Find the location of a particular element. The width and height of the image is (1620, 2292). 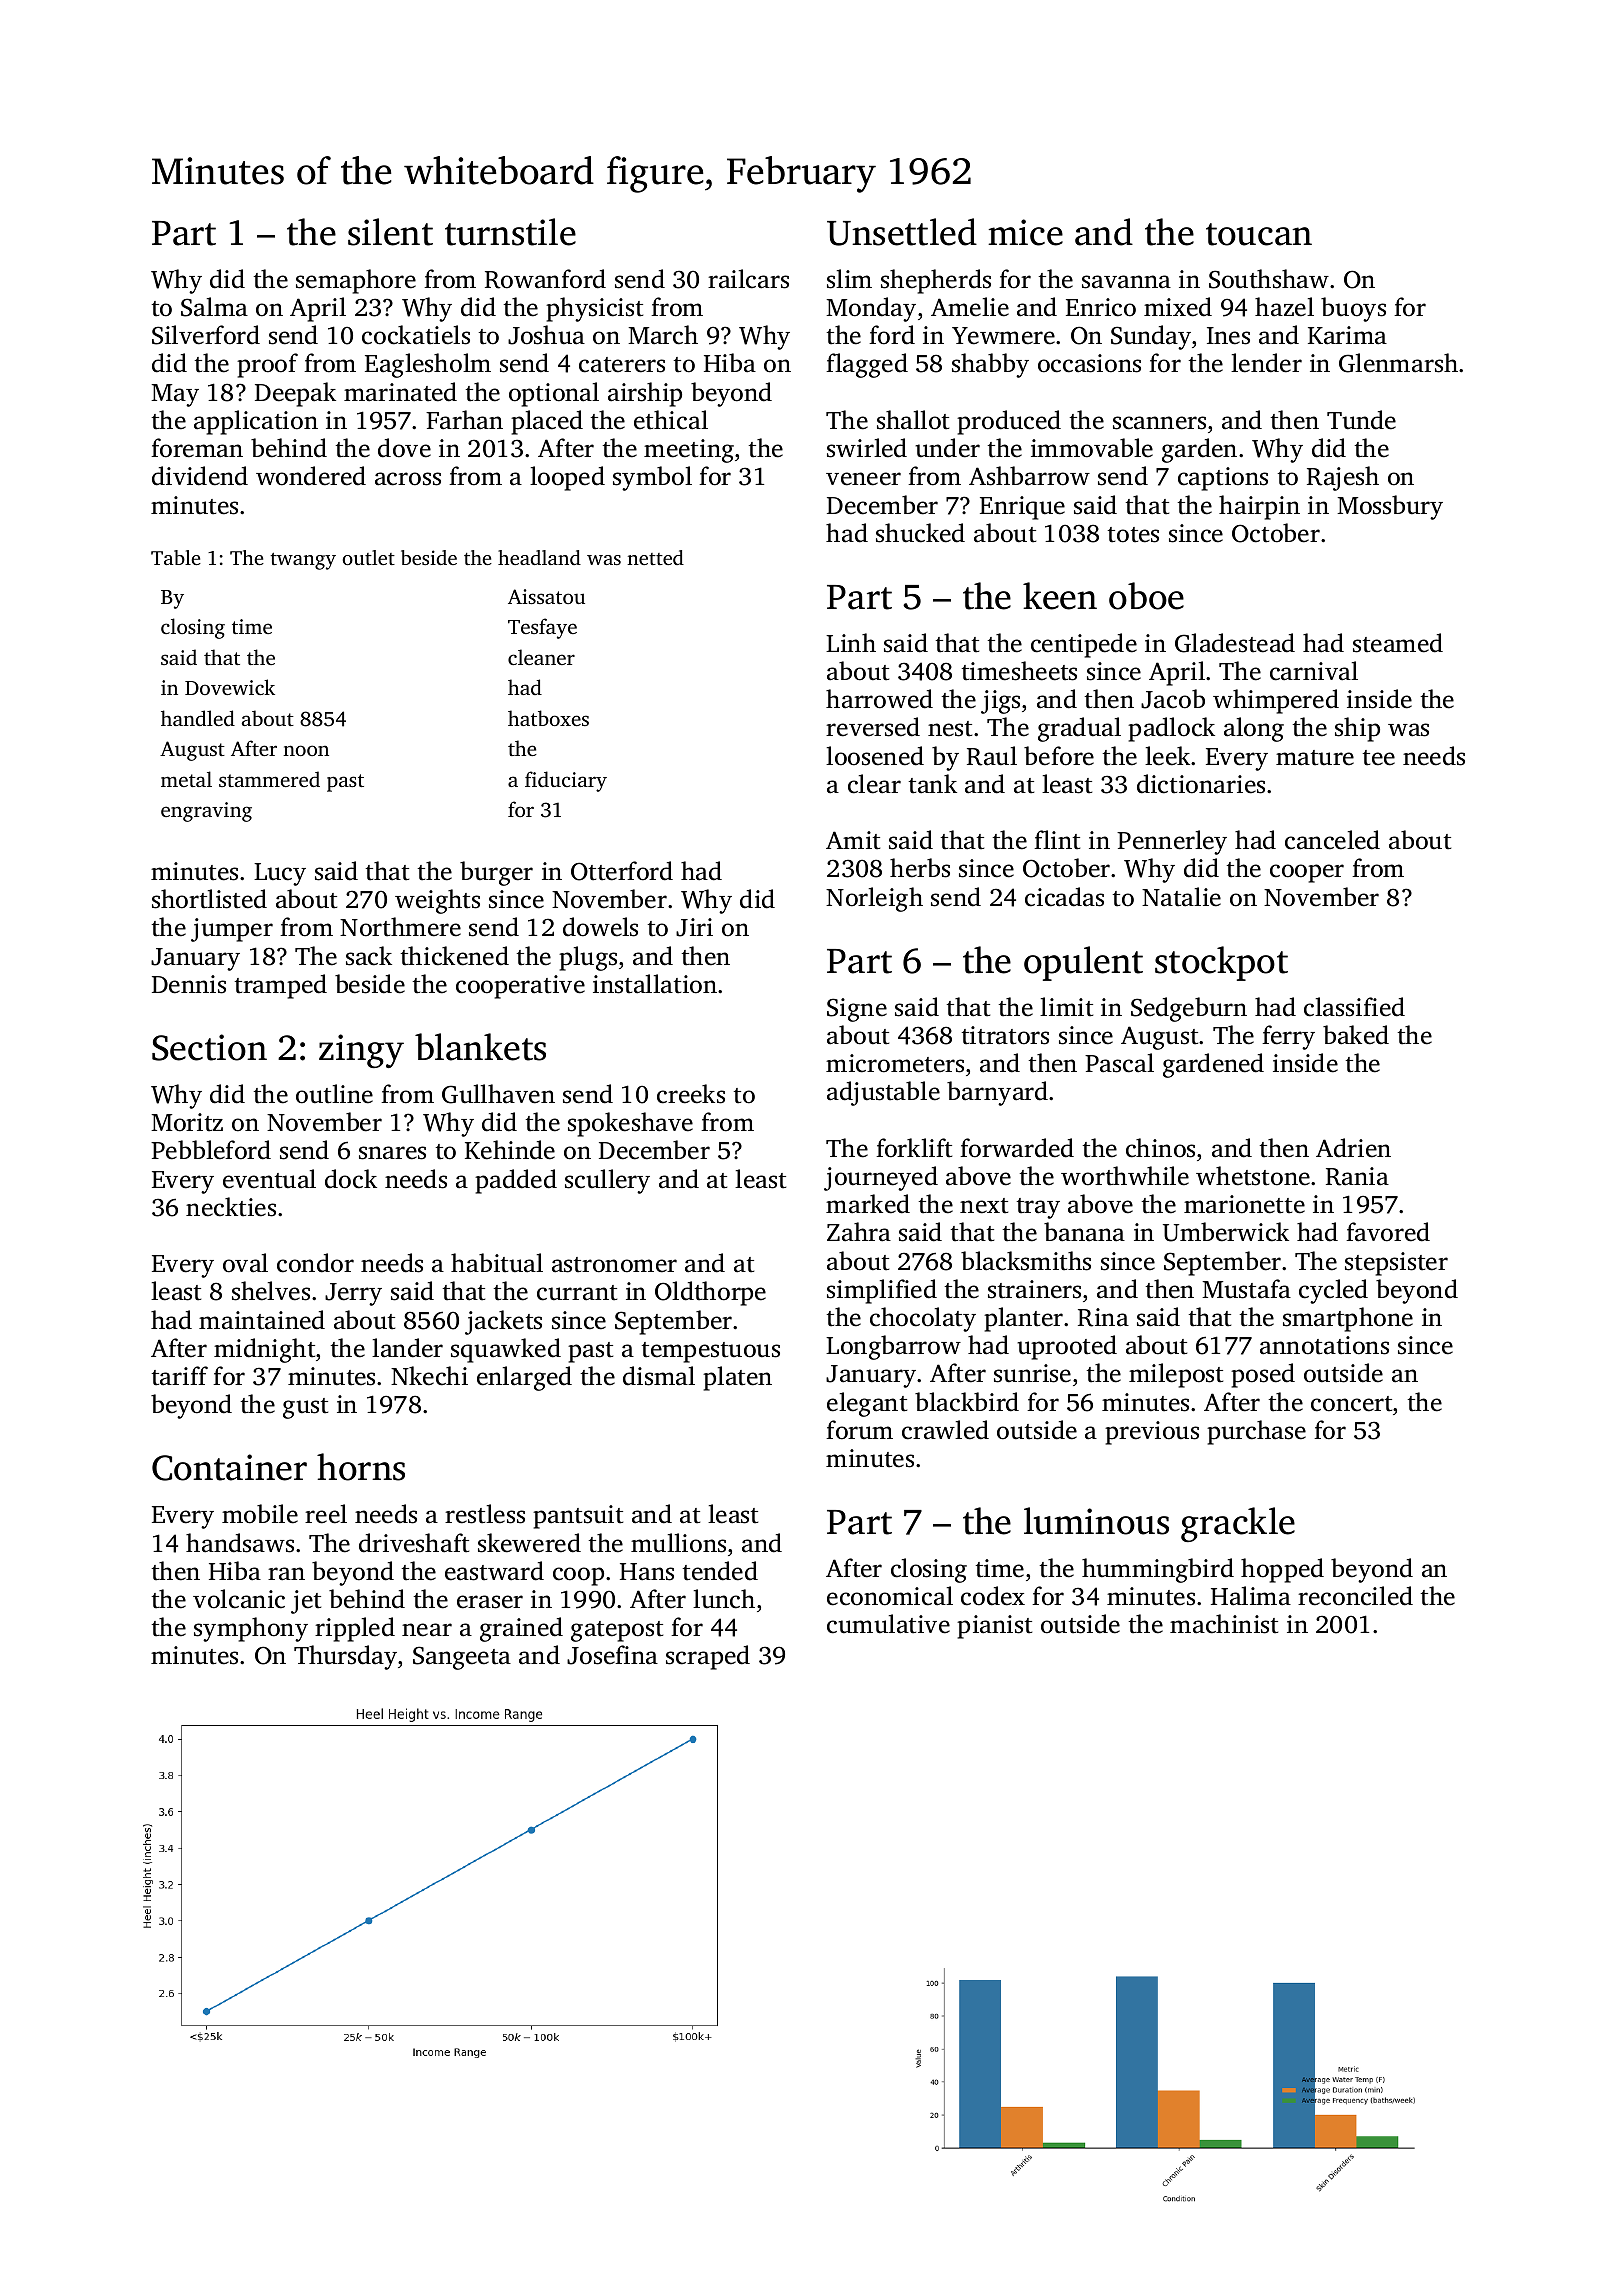

netted is located at coordinates (655, 557).
